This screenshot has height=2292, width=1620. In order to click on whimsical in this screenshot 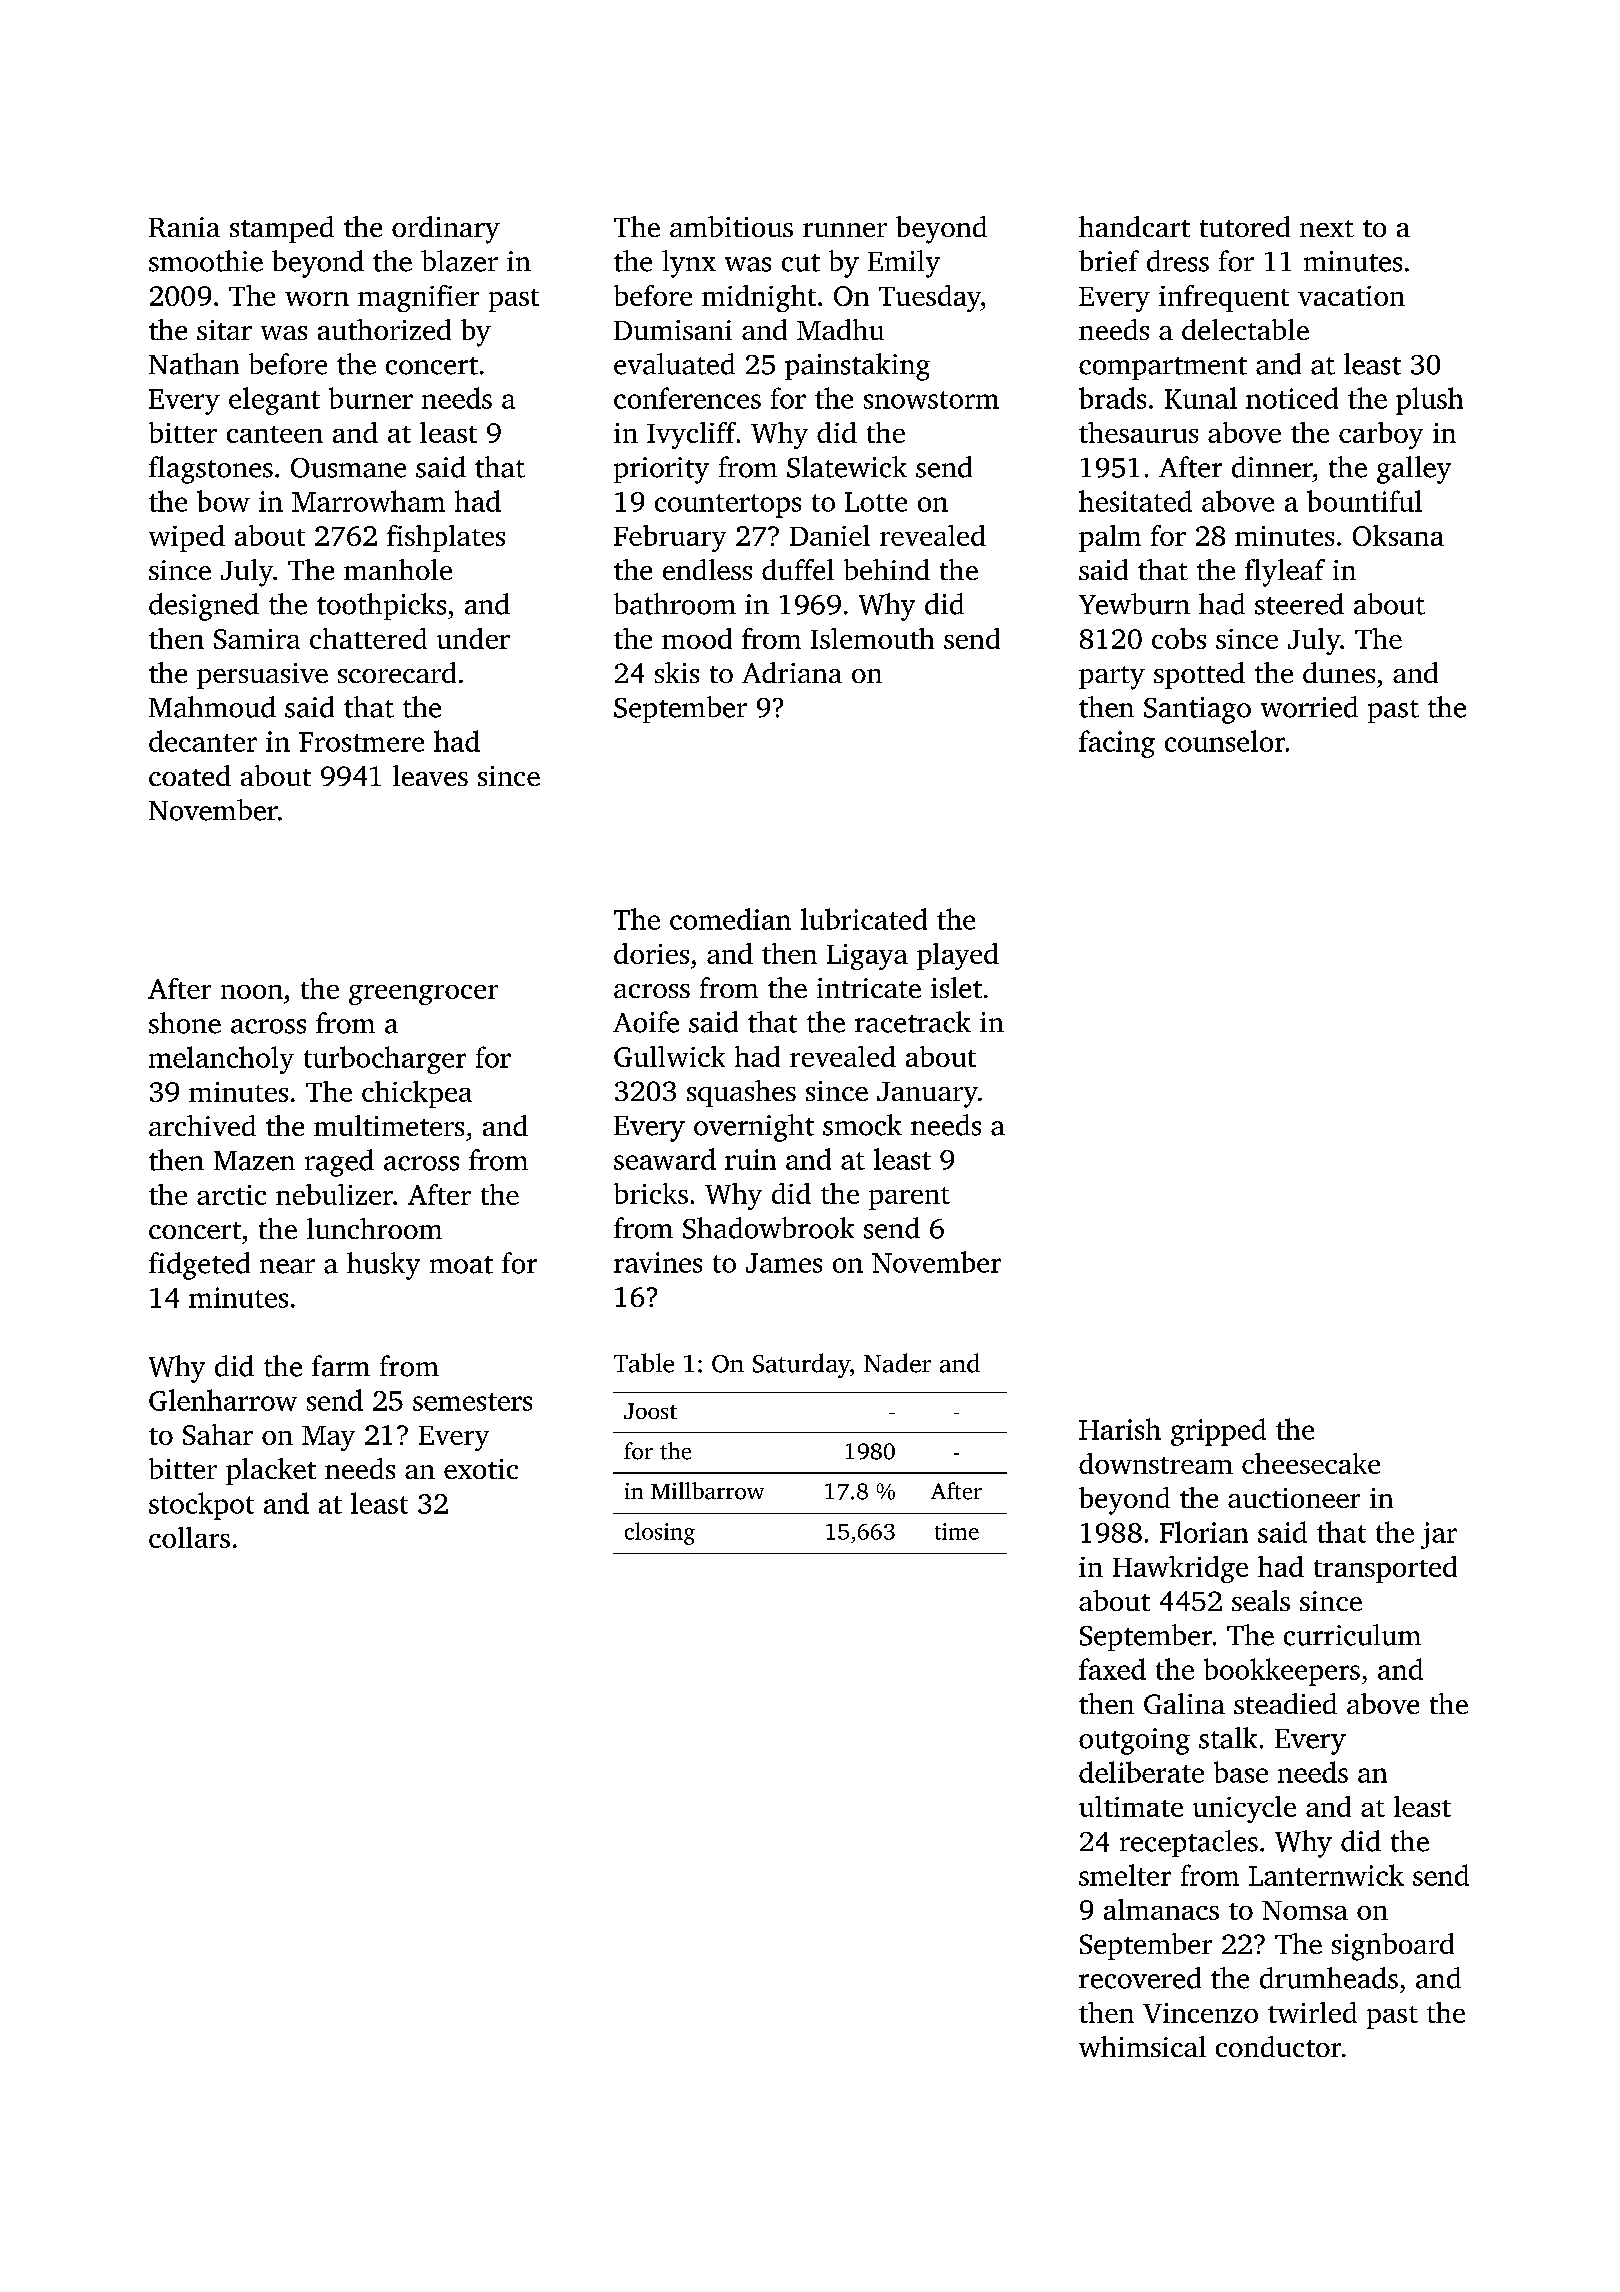, I will do `click(1142, 2046)`.
